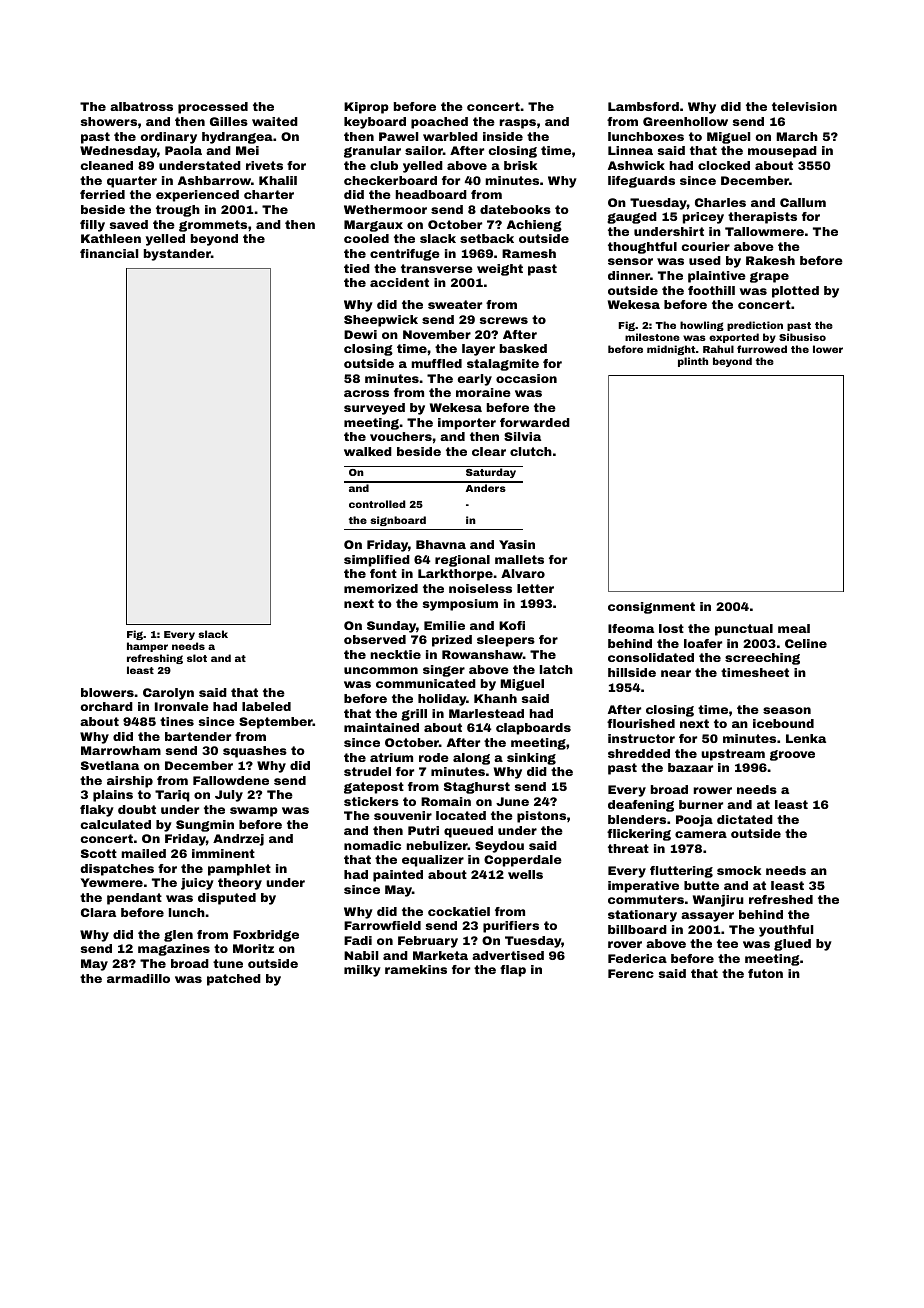 The height and width of the screenshot is (1308, 924). I want to click on painted, so click(398, 876).
